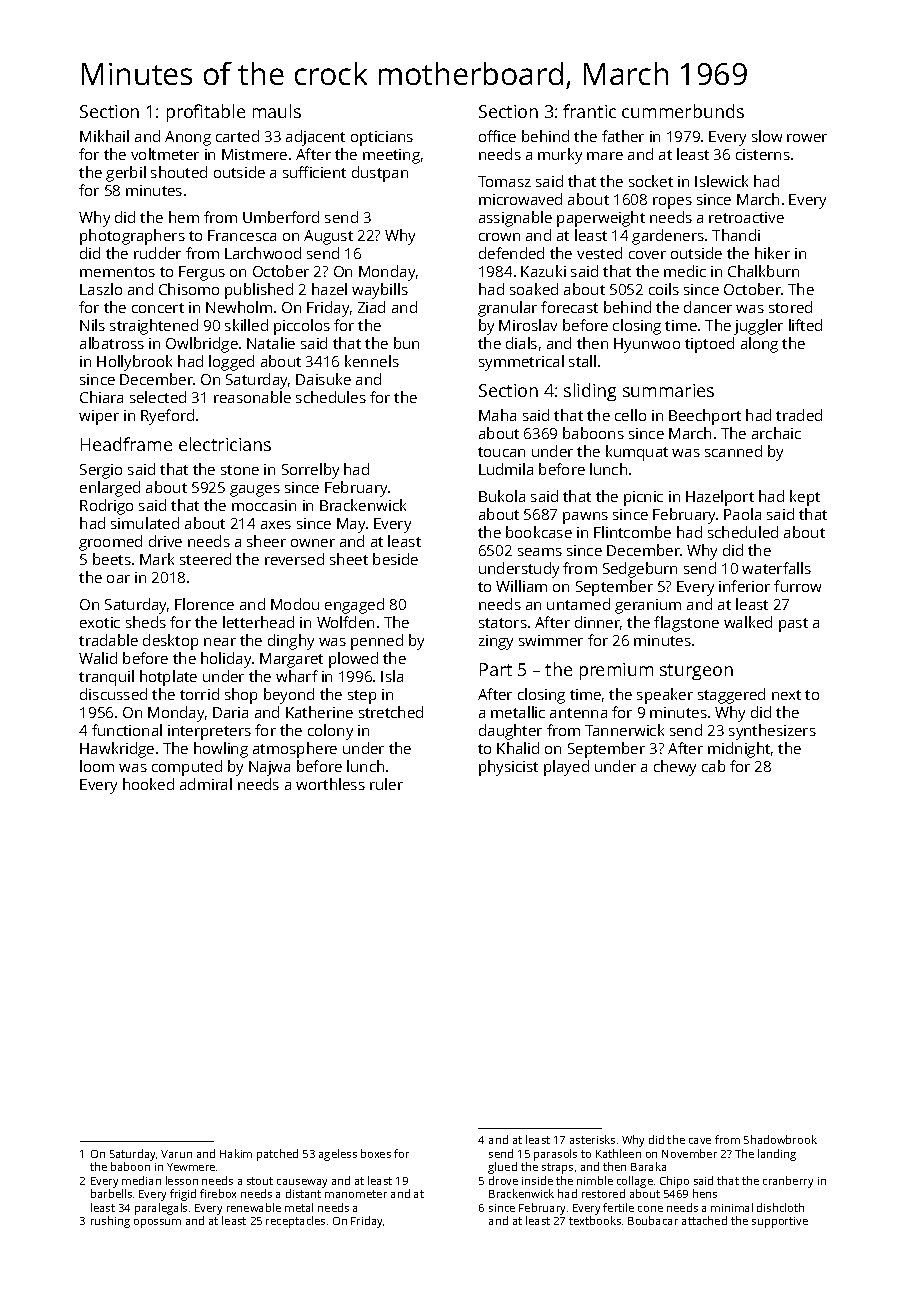  Describe the element at coordinates (176, 1154) in the document. I see `Varun` at that location.
